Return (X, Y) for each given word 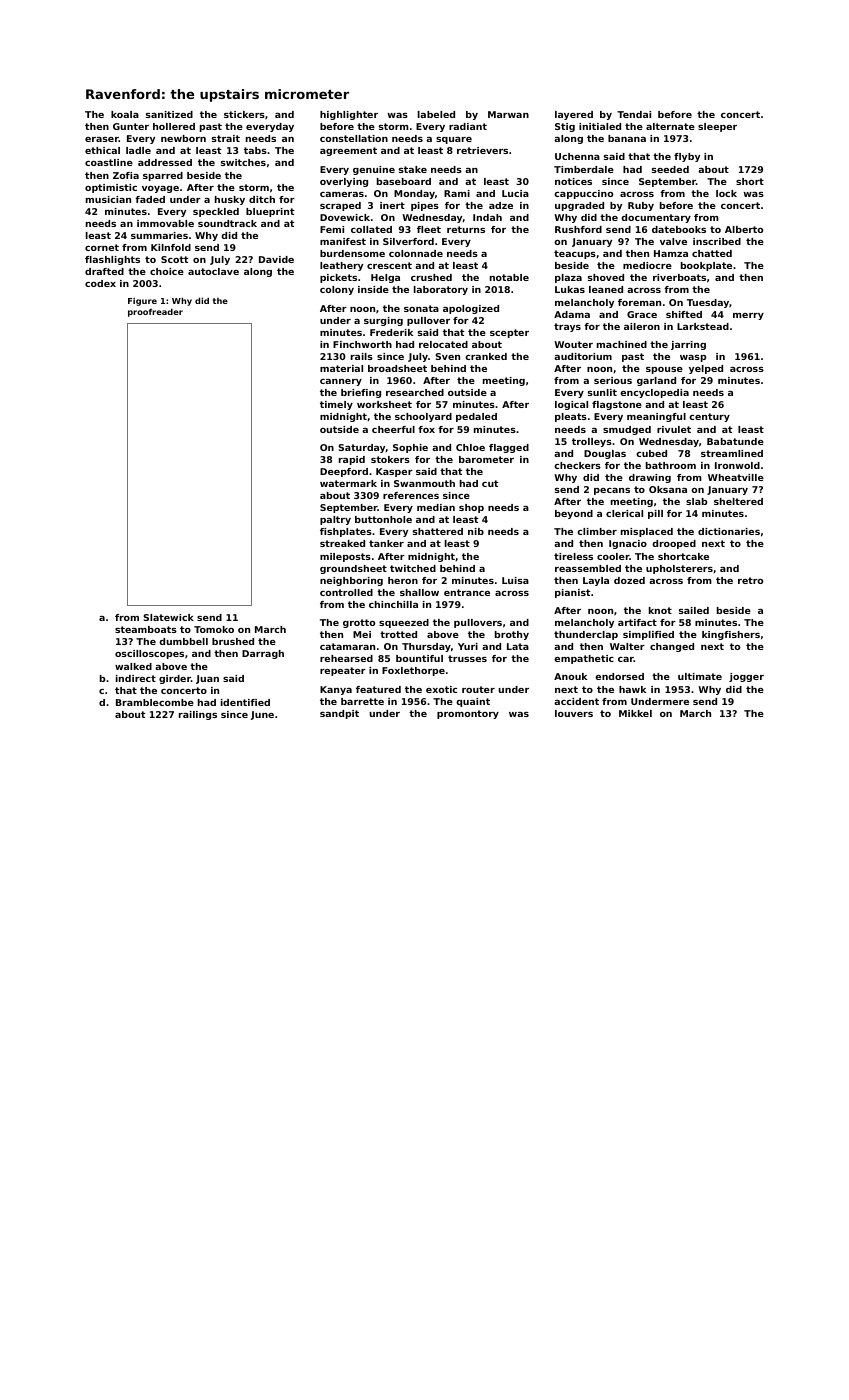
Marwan (508, 114)
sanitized (169, 114)
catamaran (347, 646)
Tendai (634, 114)
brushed (233, 641)
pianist (573, 593)
